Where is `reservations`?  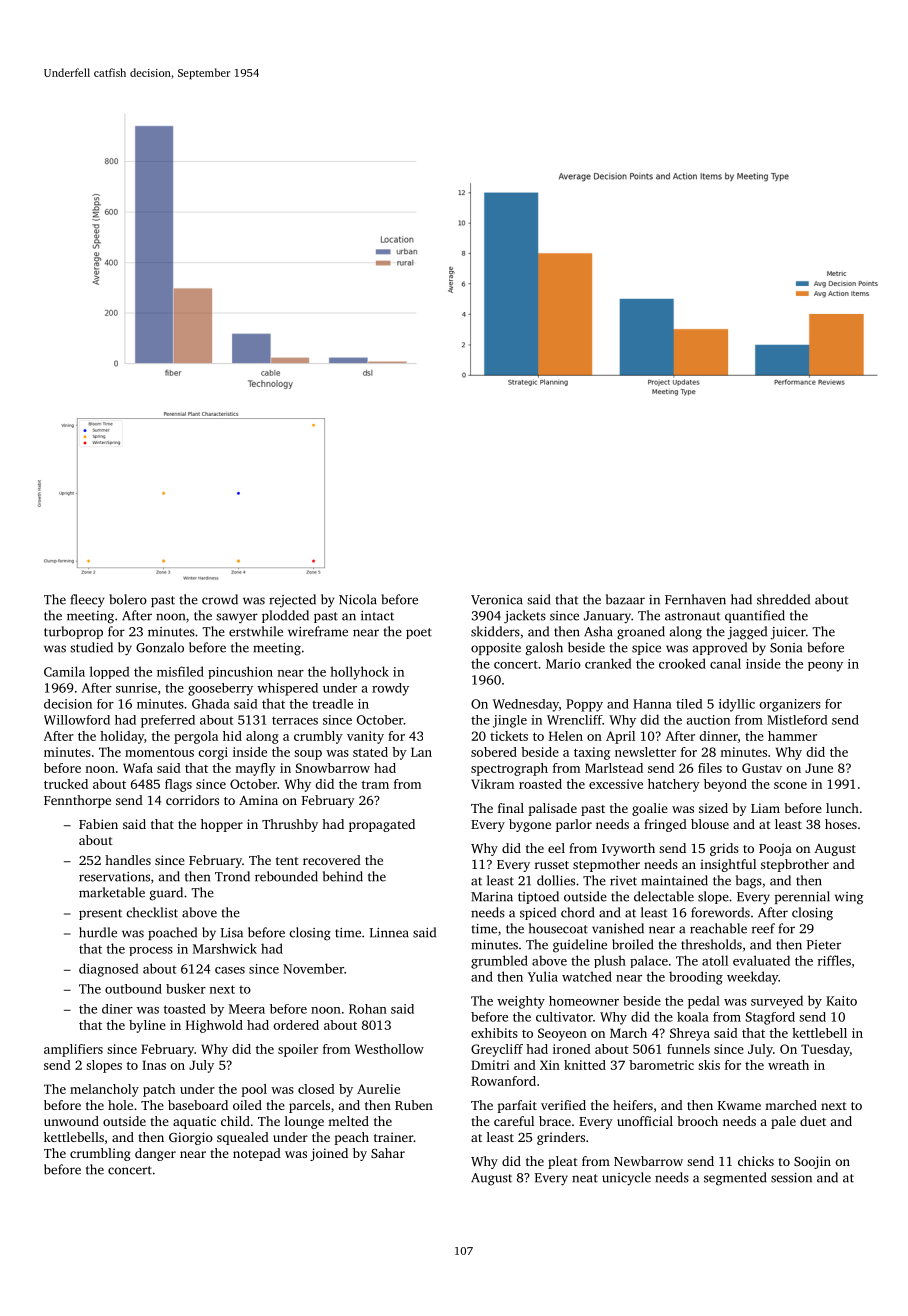 reservations is located at coordinates (114, 877).
